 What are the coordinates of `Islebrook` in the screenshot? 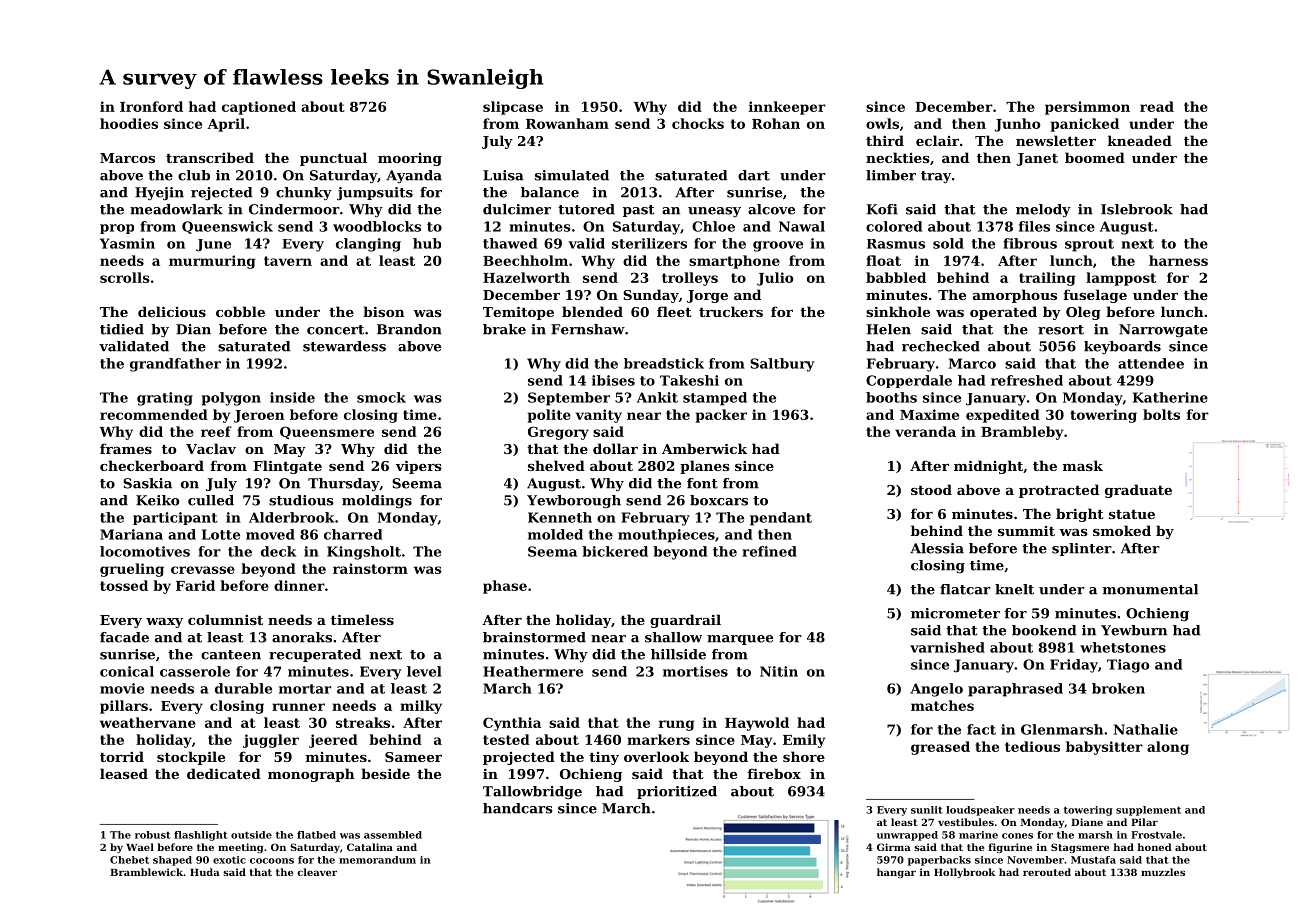 It's located at (1137, 209).
